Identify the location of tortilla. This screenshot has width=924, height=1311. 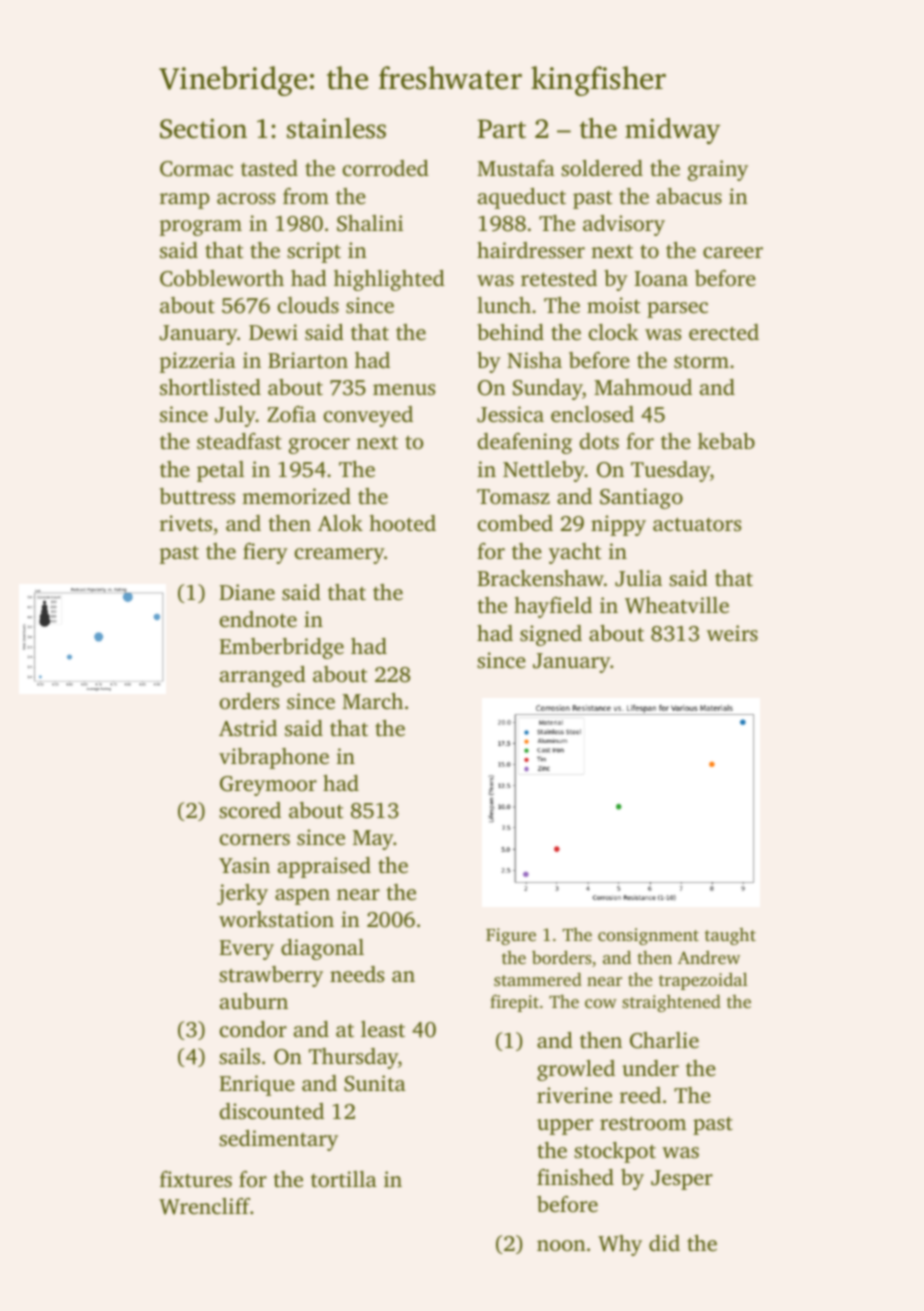
(344, 1179).
